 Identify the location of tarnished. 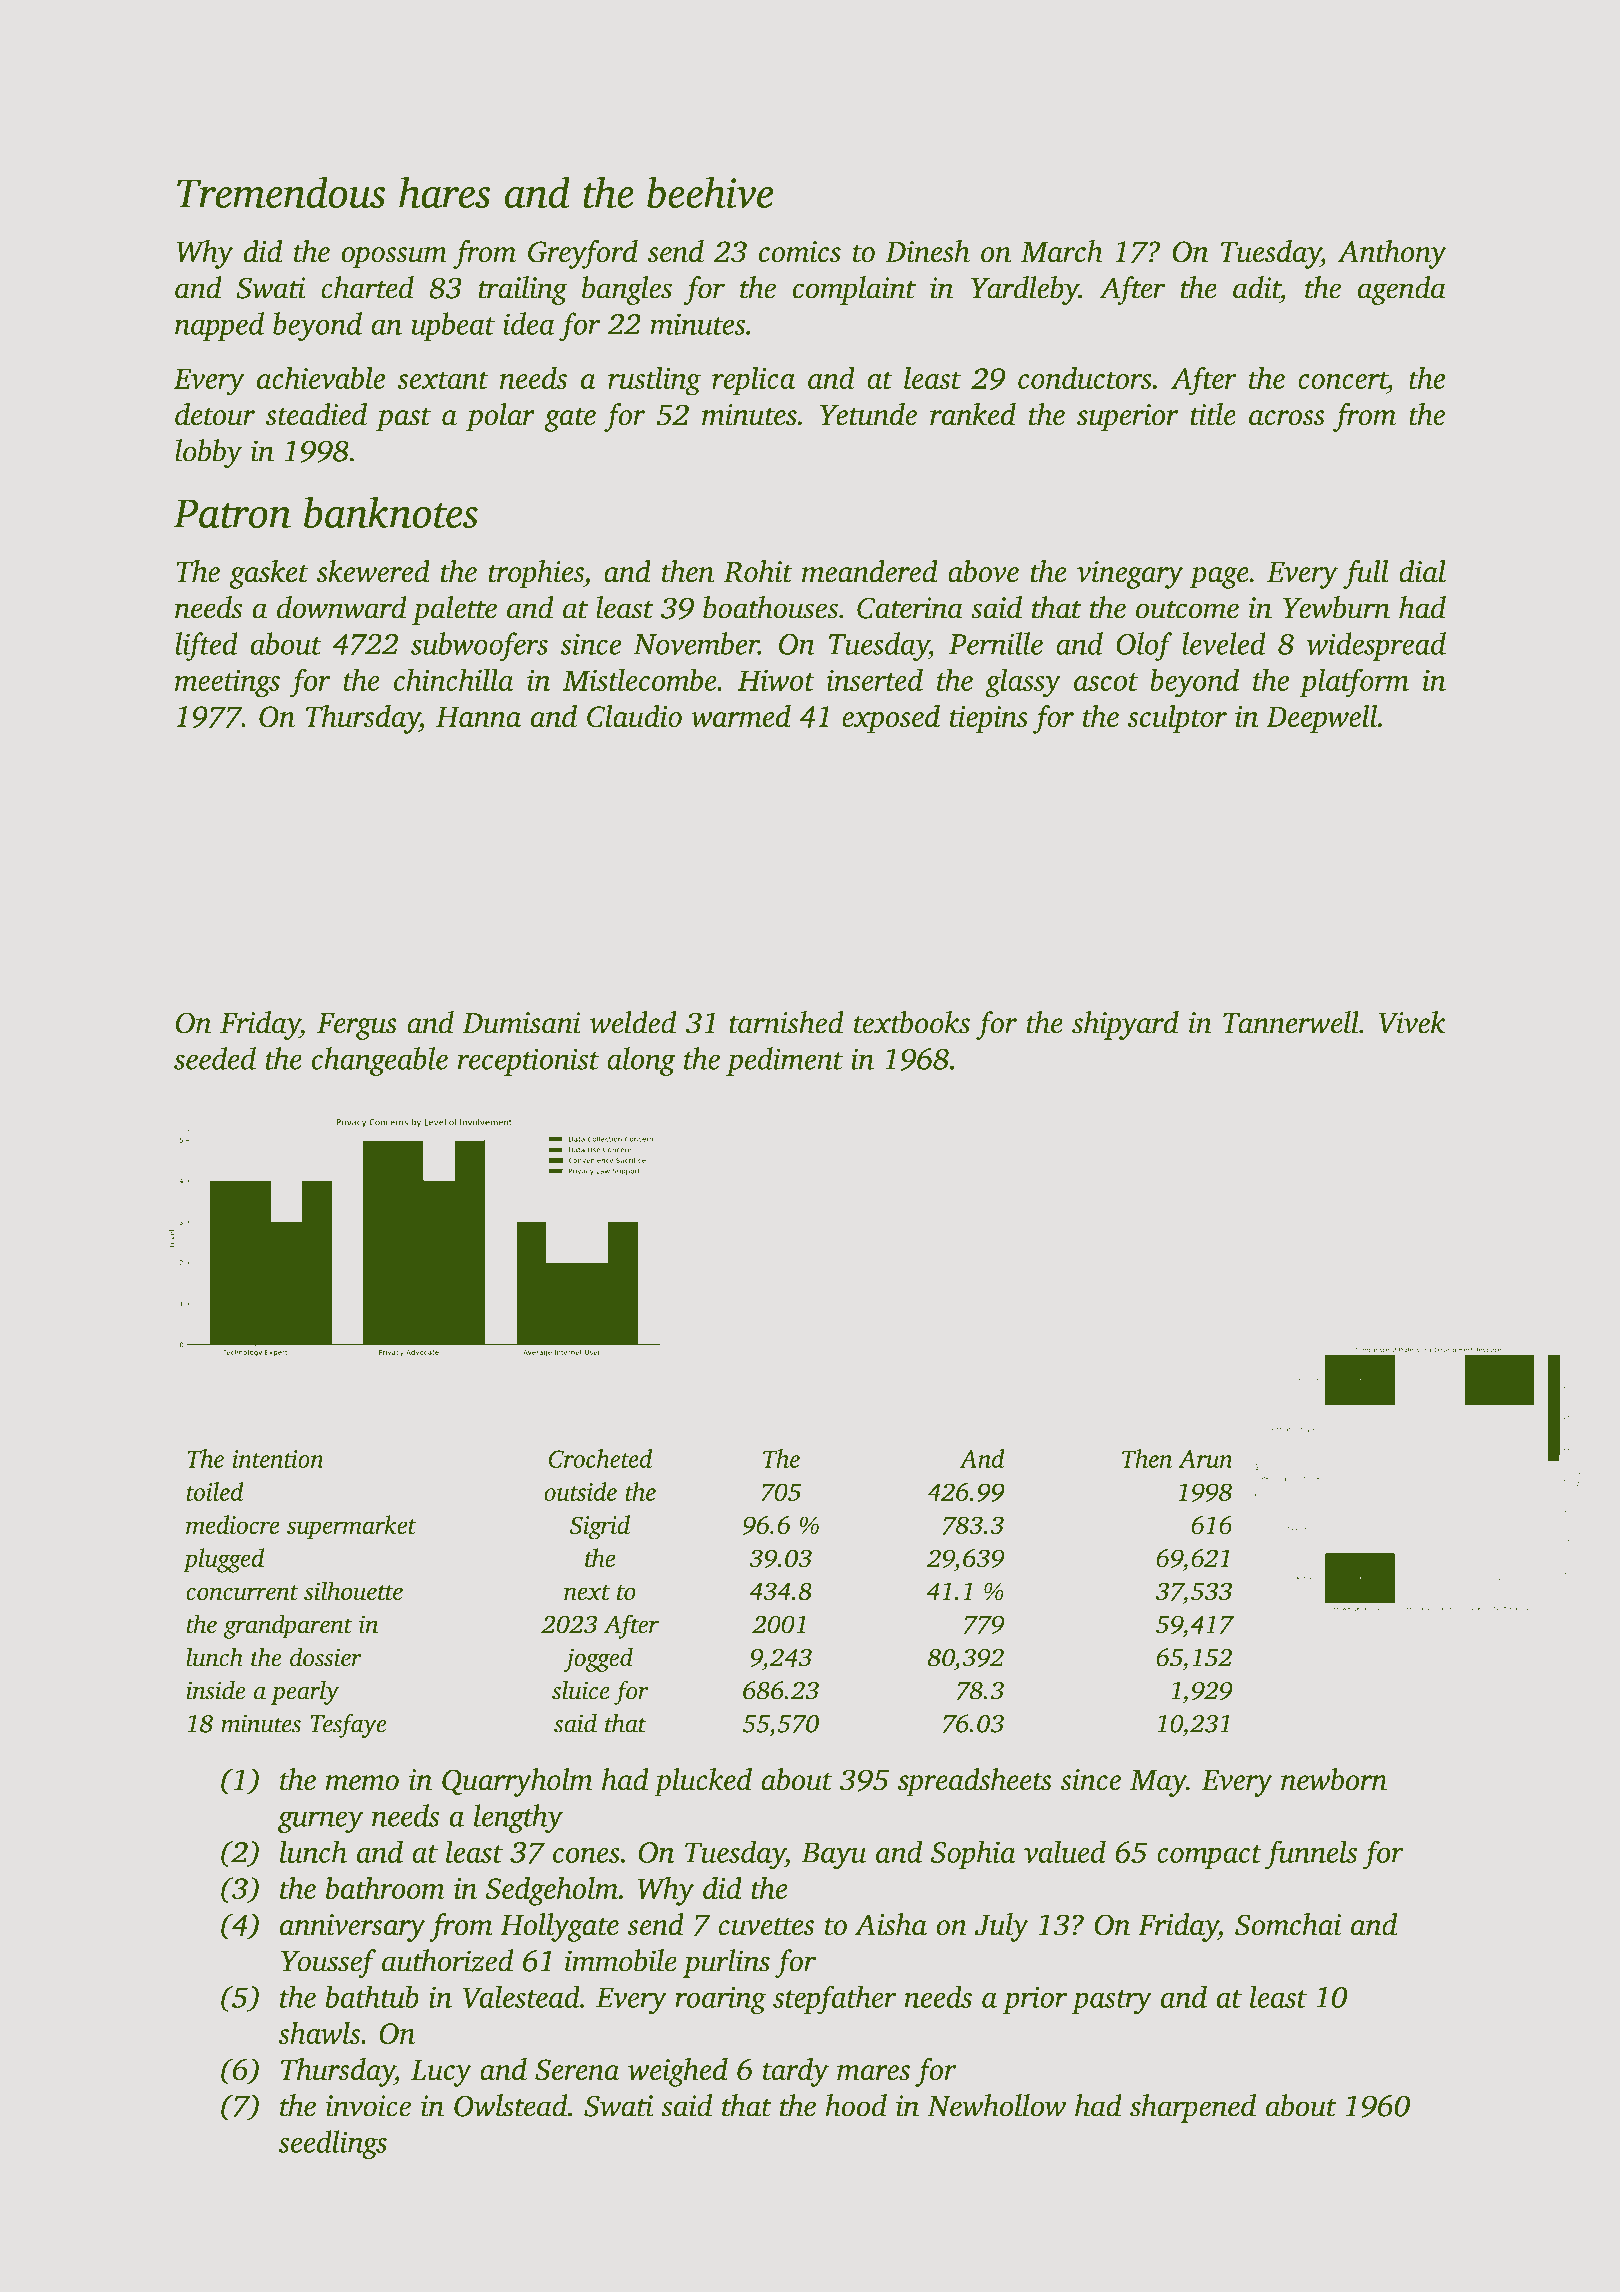
(786, 1022).
